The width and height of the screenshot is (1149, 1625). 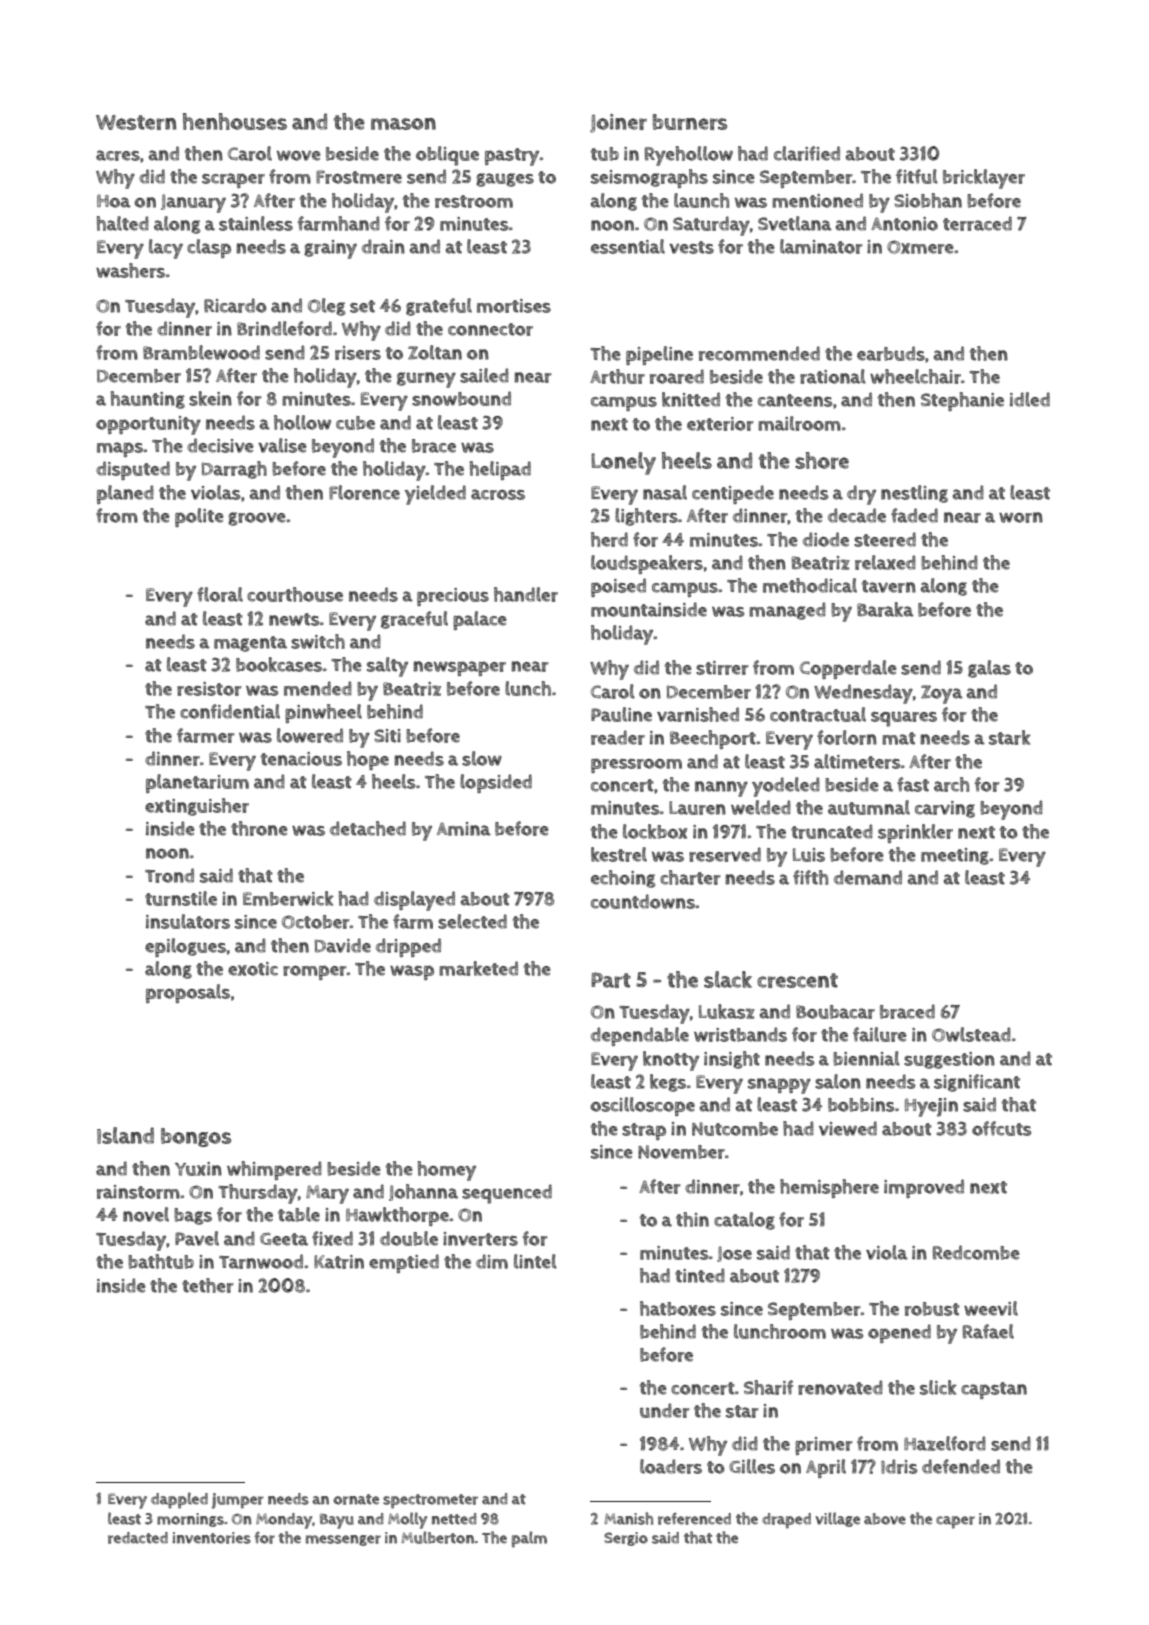 I want to click on kegs, so click(x=668, y=1083).
